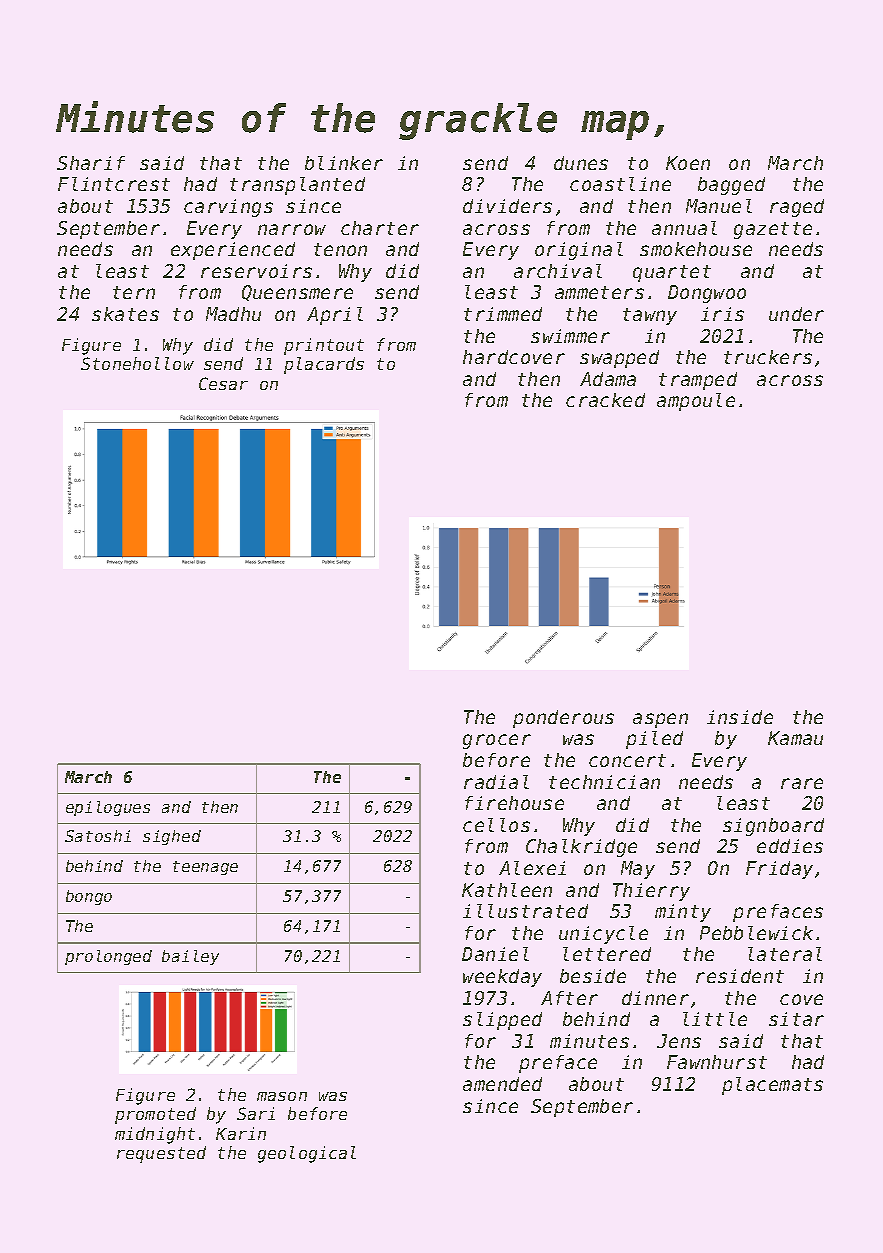 The height and width of the screenshot is (1253, 883). I want to click on inside, so click(740, 717).
